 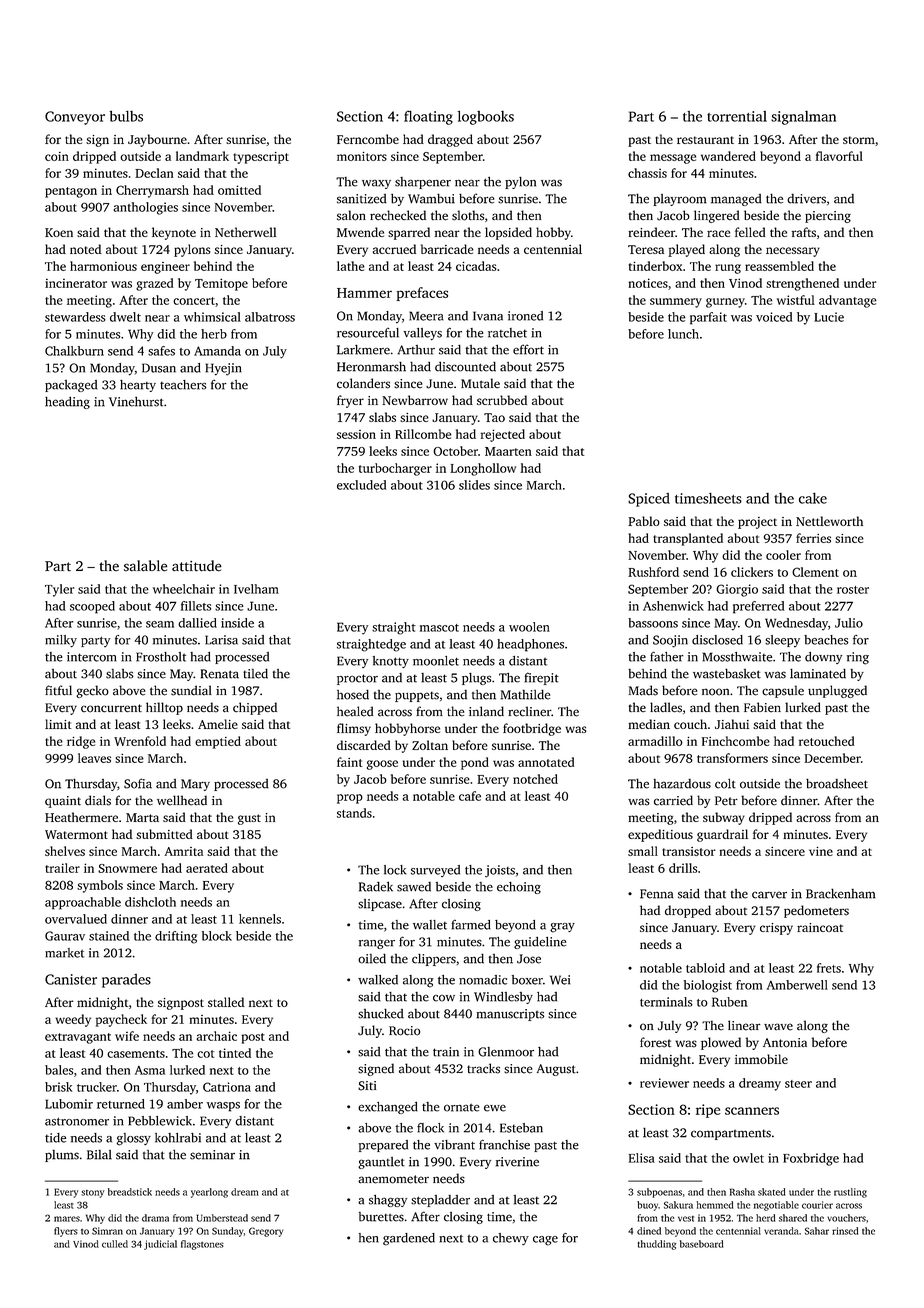 What do you see at coordinates (150, 902) in the image?
I see `dishcloth` at bounding box center [150, 902].
